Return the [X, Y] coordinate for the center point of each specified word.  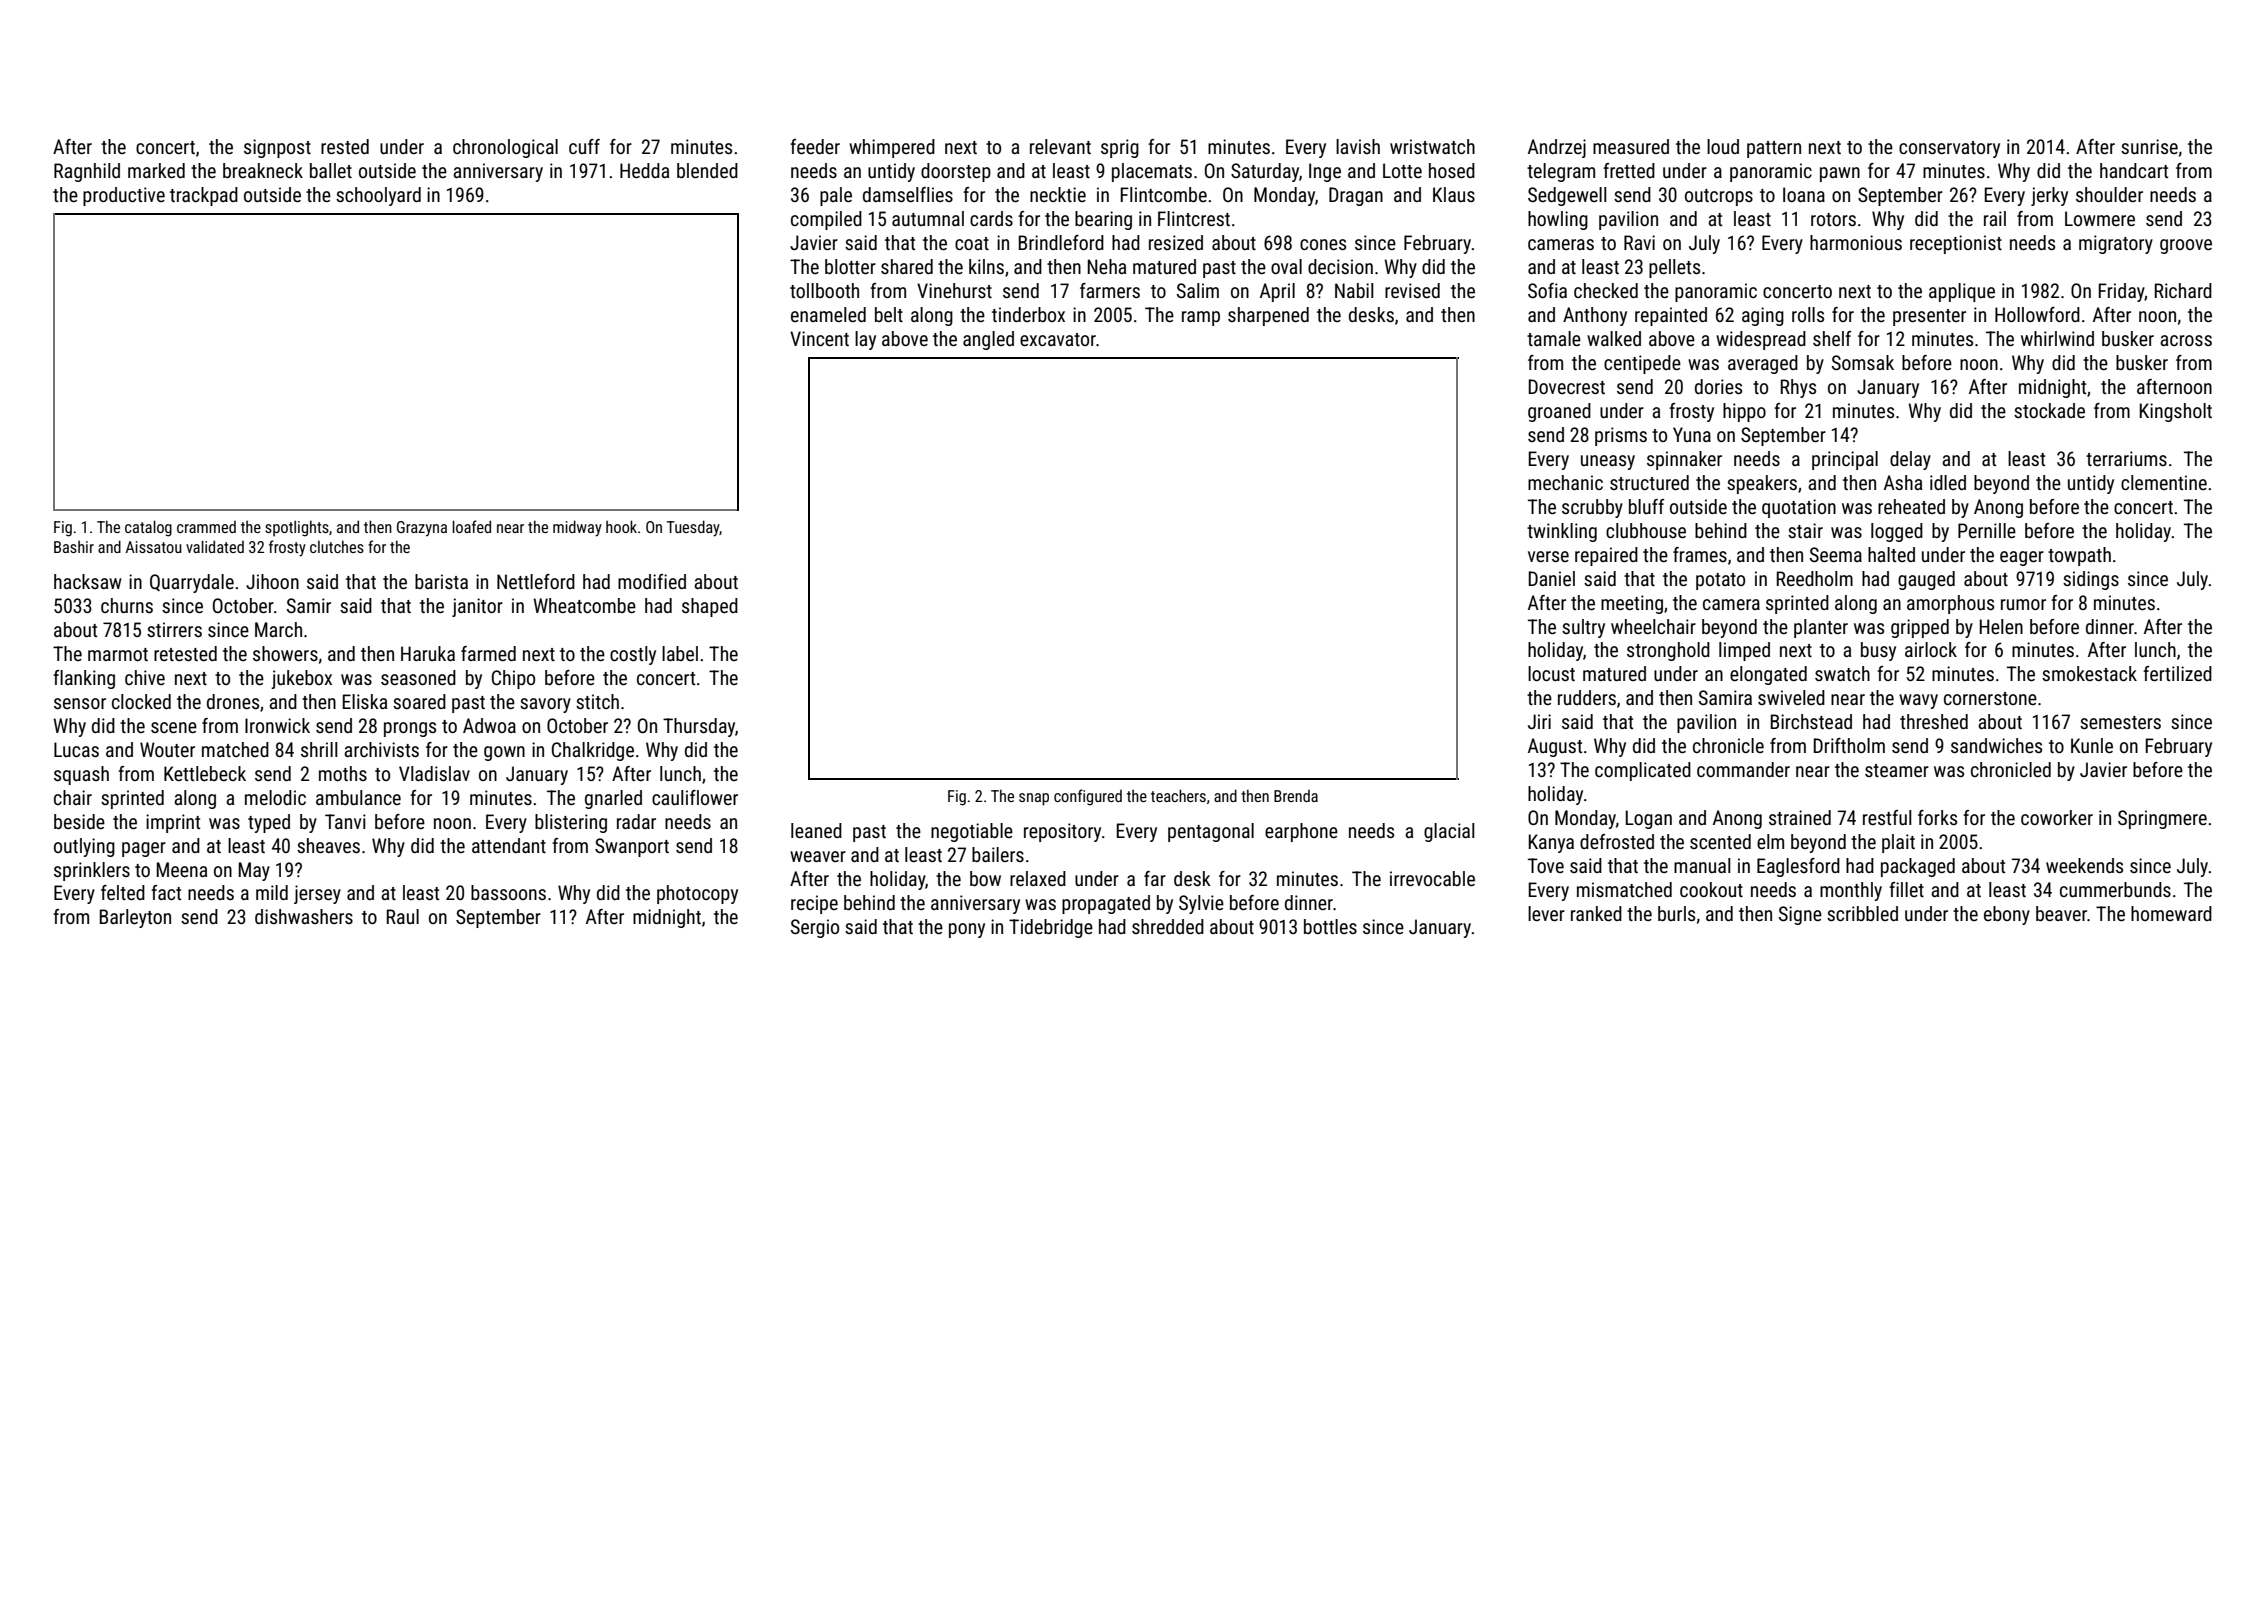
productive [124, 196]
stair [1805, 530]
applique [1962, 292]
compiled [826, 220]
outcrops [1719, 197]
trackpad [204, 196]
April [1277, 292]
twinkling [1562, 532]
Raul [403, 916]
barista [441, 581]
